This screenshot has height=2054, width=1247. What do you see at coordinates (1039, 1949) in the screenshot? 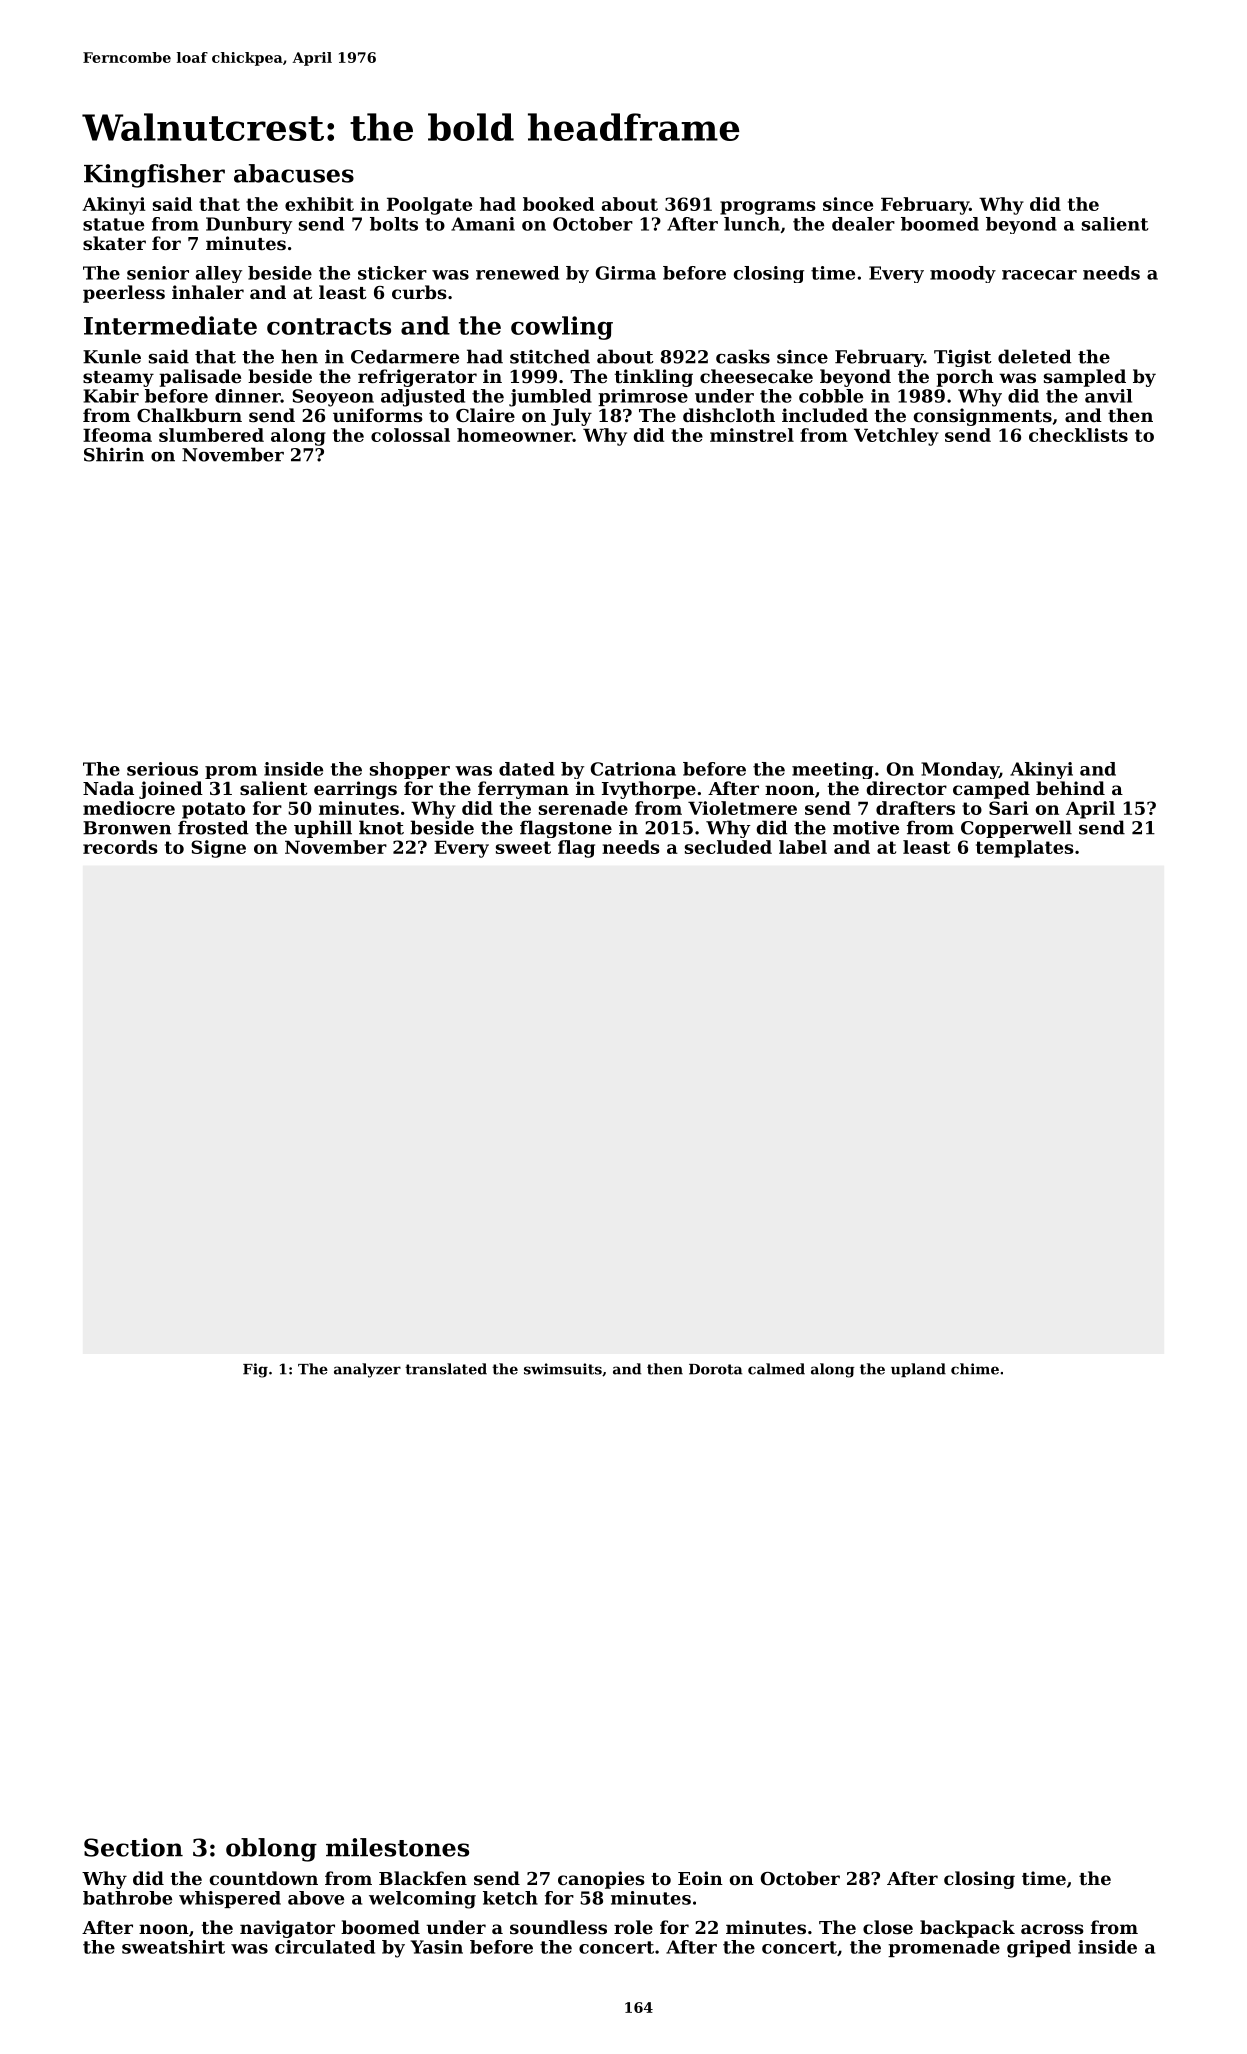
I see `griped` at bounding box center [1039, 1949].
